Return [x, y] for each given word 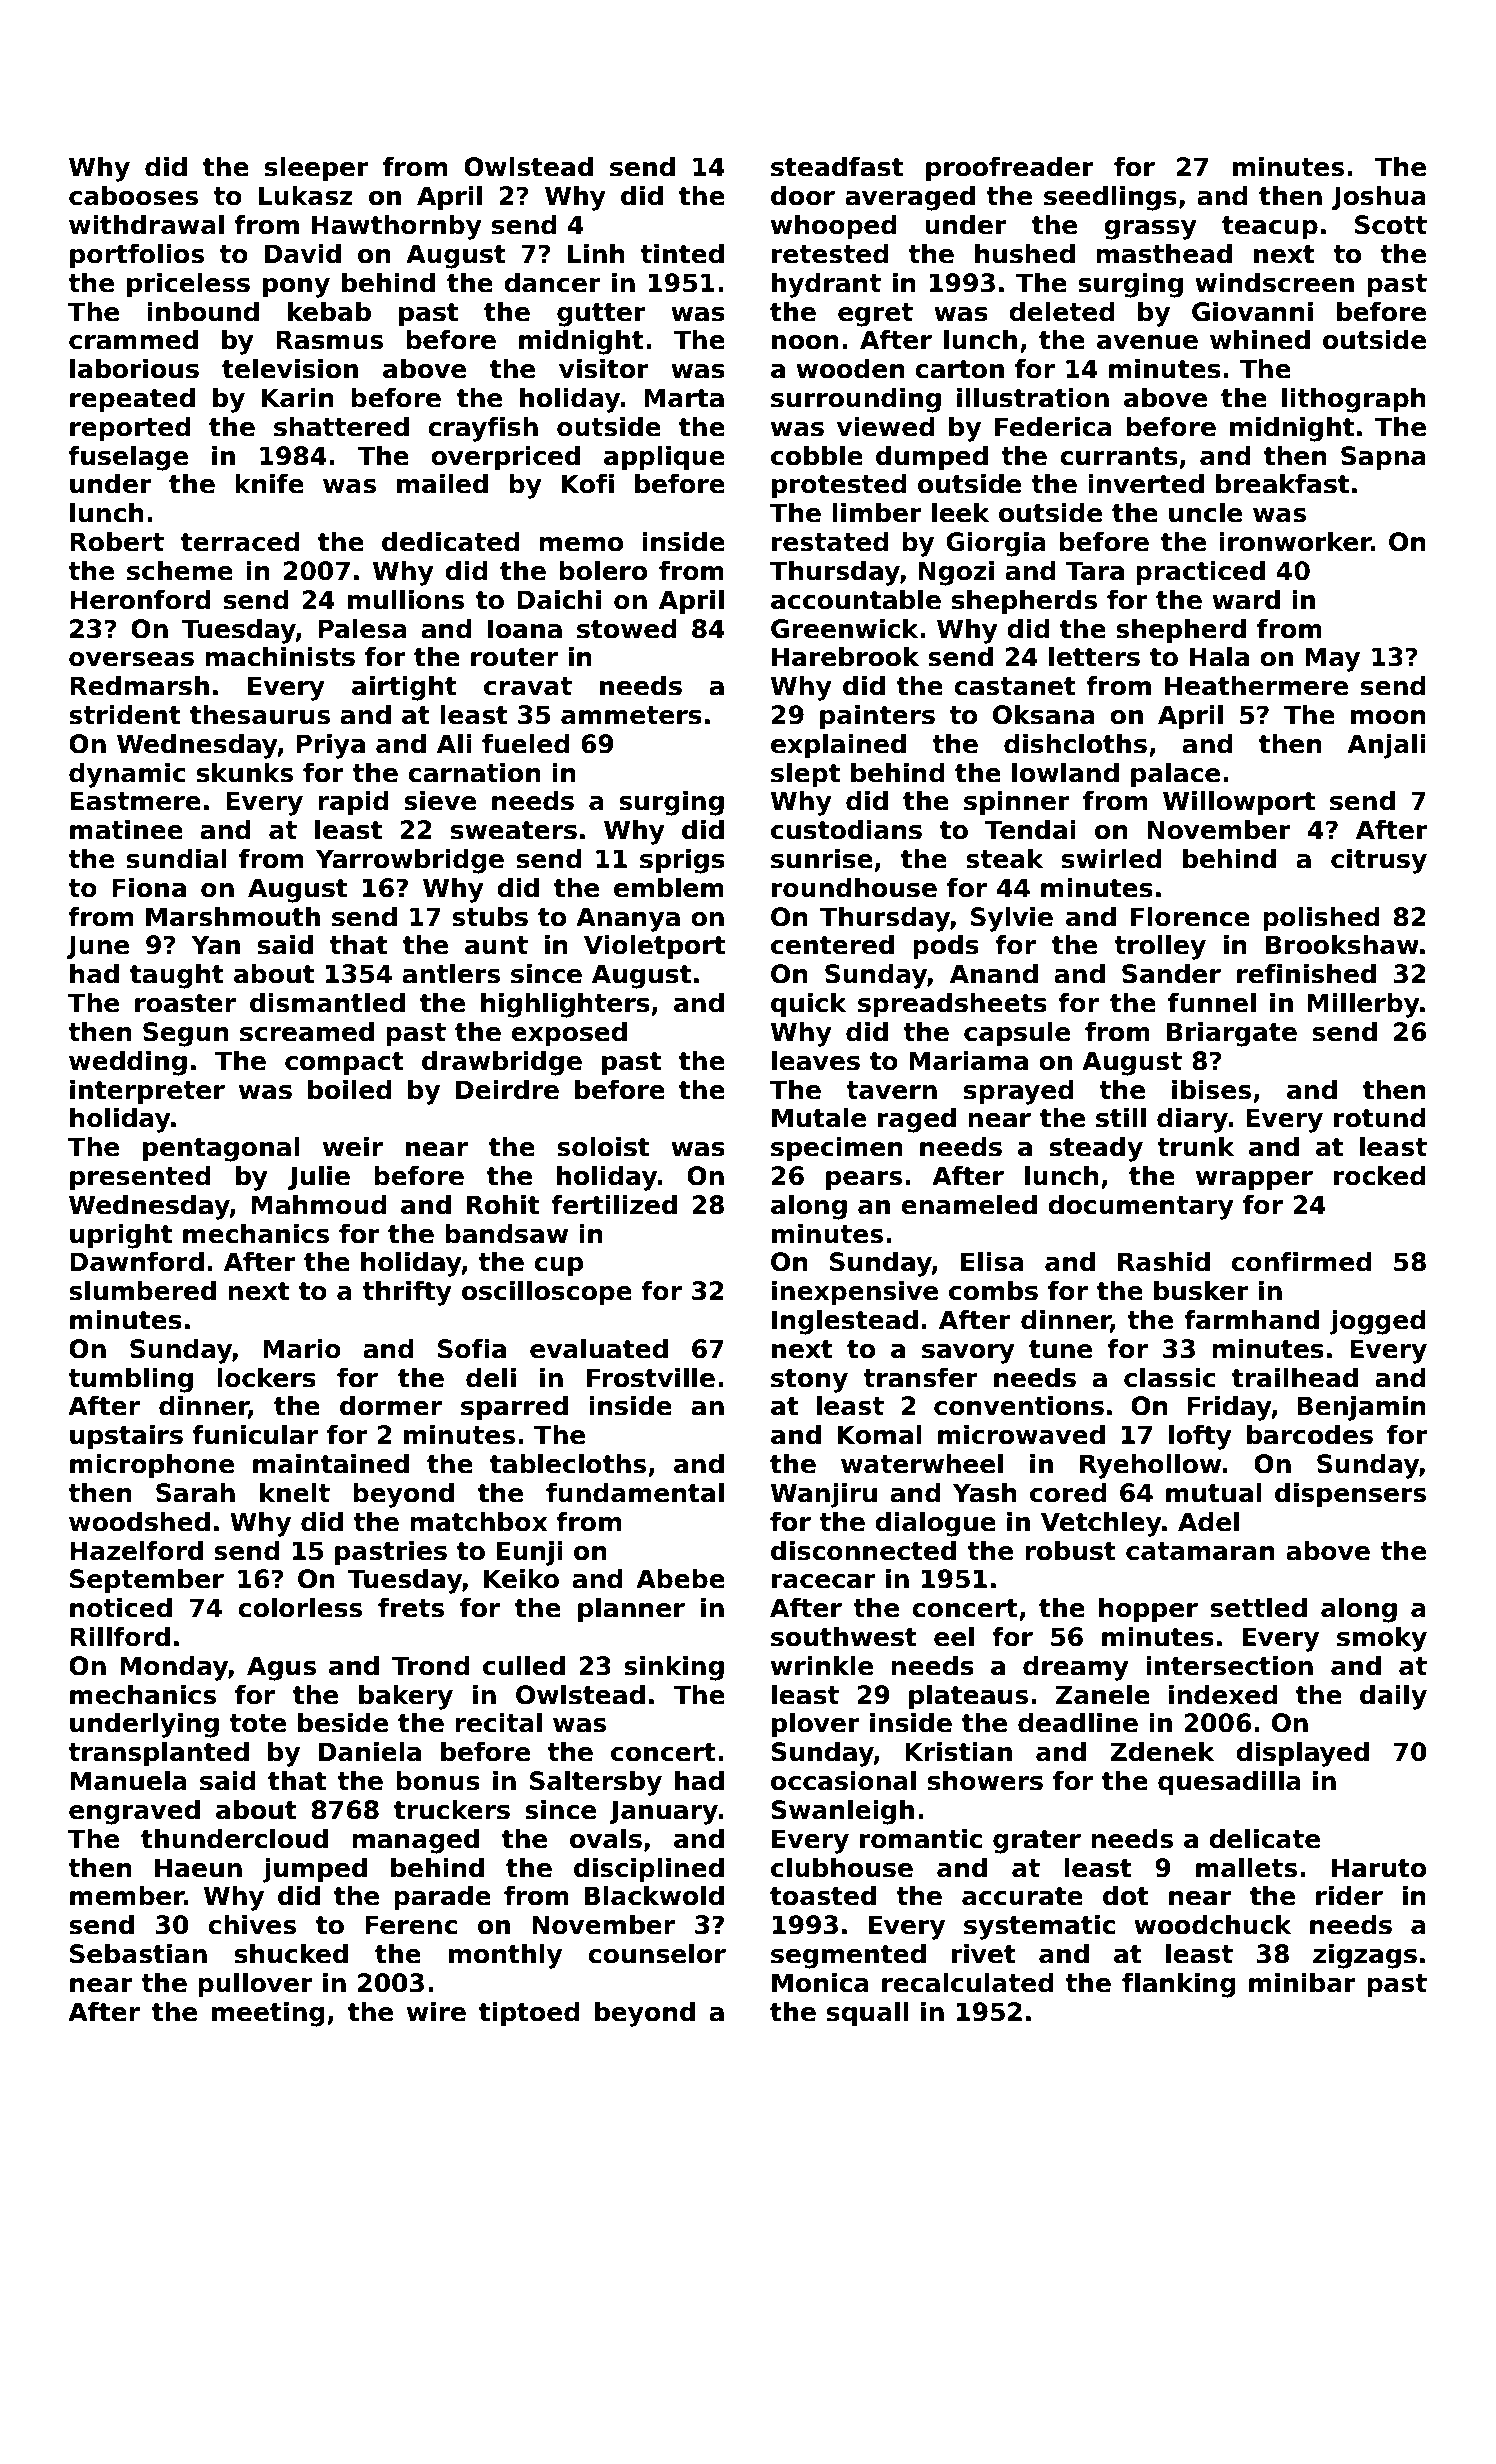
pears [864, 1180]
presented [140, 1178]
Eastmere [135, 801]
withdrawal [146, 225]
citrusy [1379, 861]
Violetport [654, 947]
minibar [1302, 1983]
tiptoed [529, 2014]
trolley [1160, 947]
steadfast [837, 167]
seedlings [1110, 198]
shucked [291, 1954]
